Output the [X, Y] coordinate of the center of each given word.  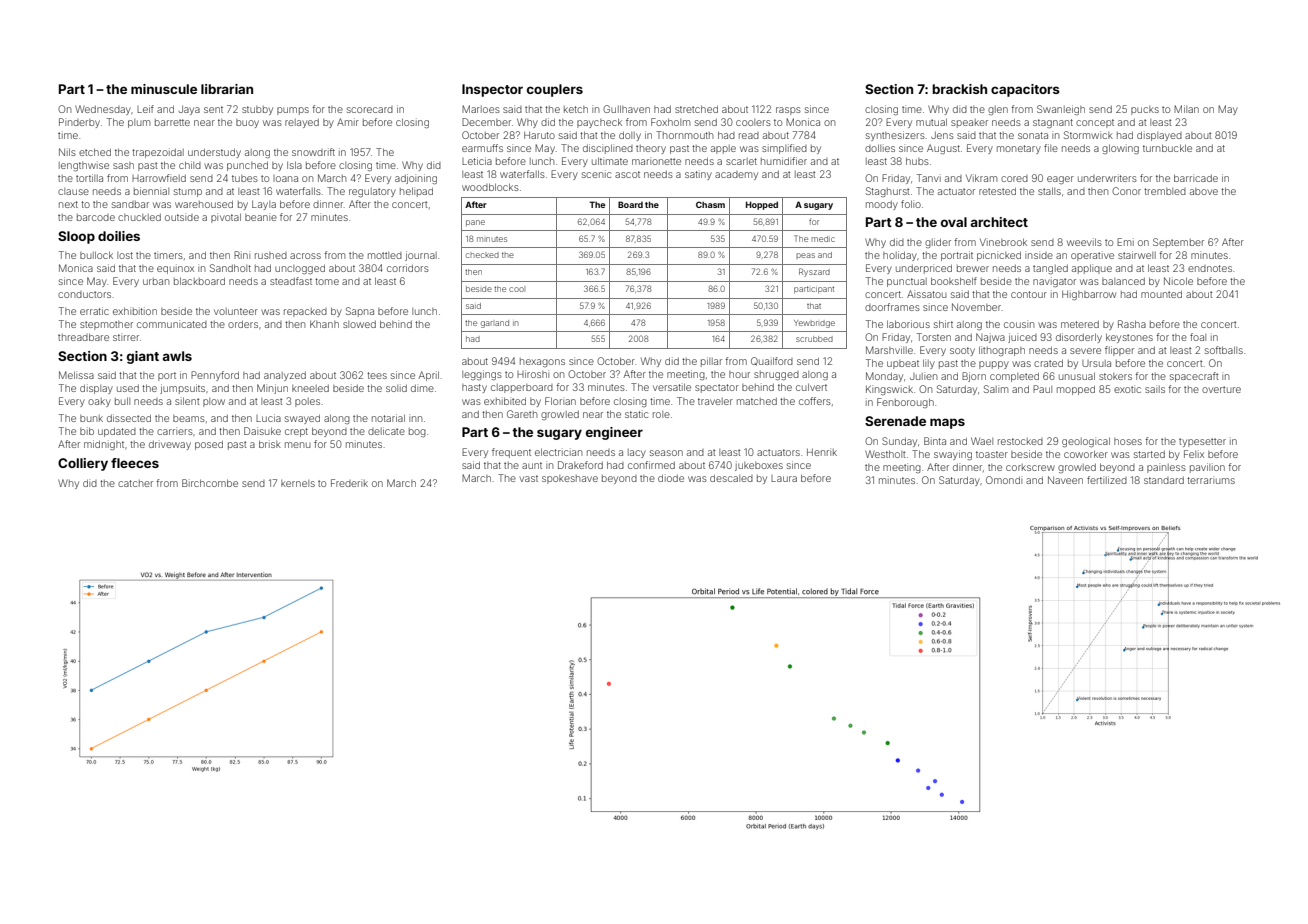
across [305, 256]
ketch [576, 109]
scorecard [370, 109]
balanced [1123, 281]
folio [911, 204]
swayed [302, 419]
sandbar [130, 204]
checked [482, 255]
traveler [715, 401]
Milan [1186, 109]
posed [209, 445]
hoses [1128, 441]
